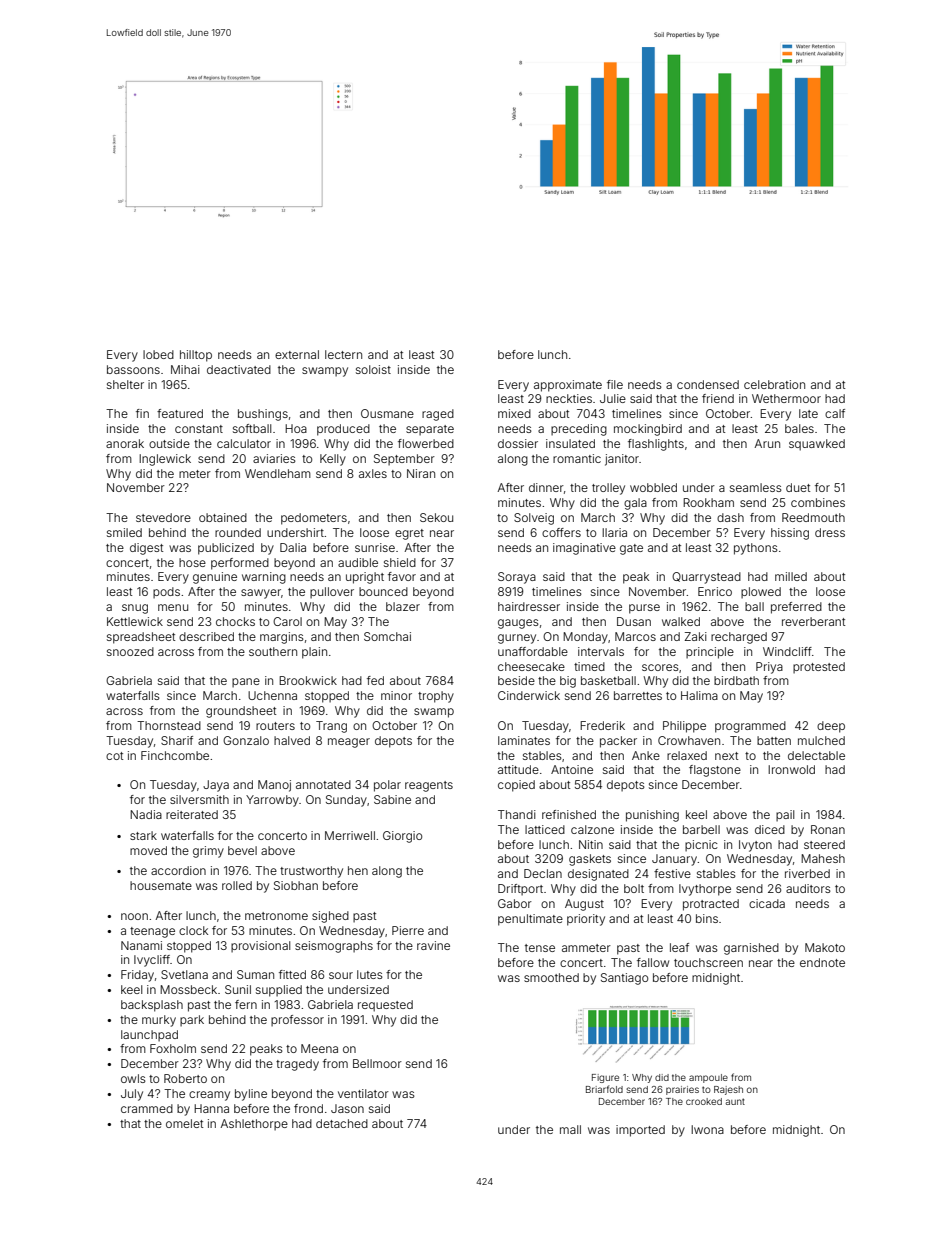 Image resolution: width=952 pixels, height=1233 pixels. Describe the element at coordinates (133, 1078) in the image. I see `owls` at that location.
